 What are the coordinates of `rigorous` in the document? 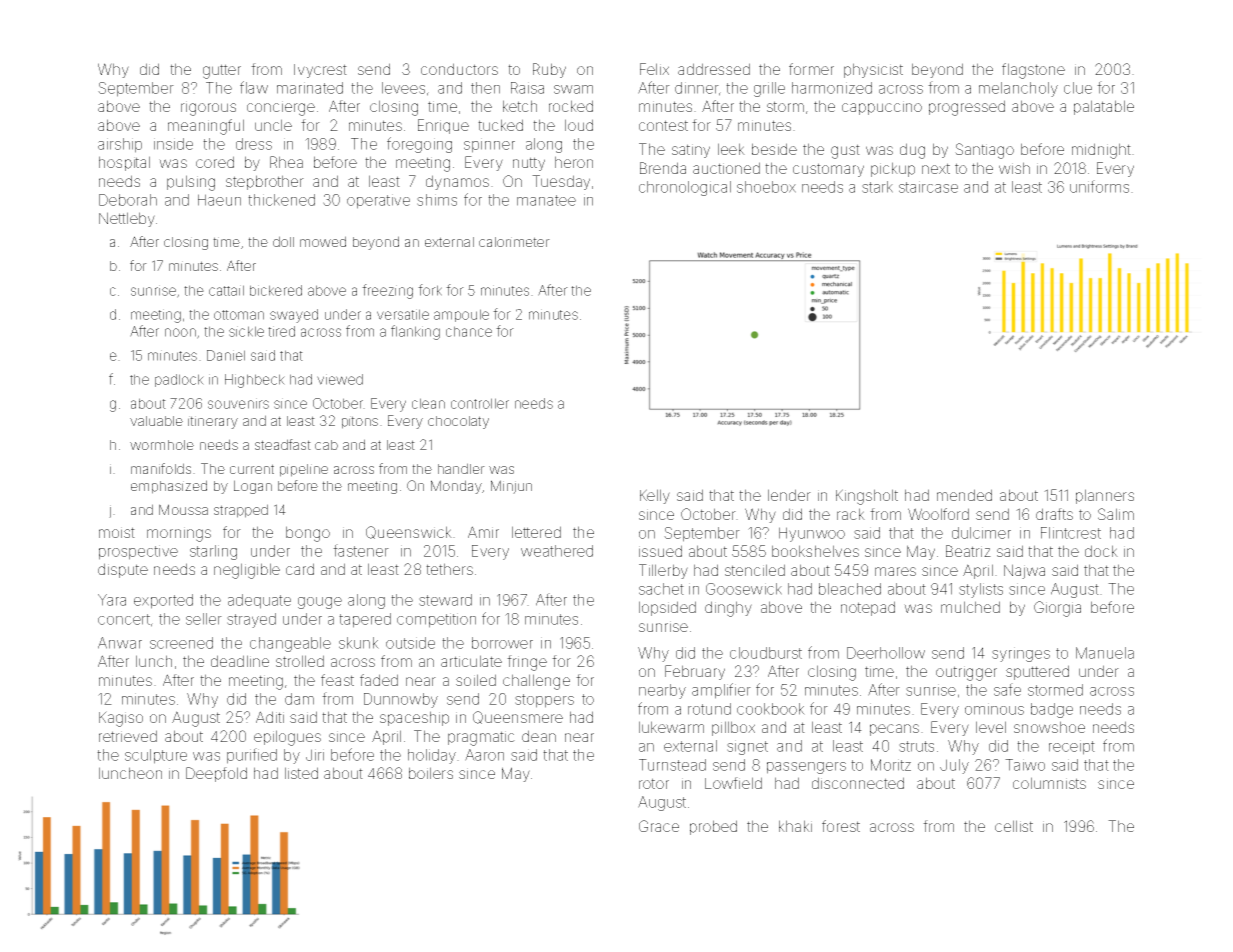 It's located at (208, 108).
